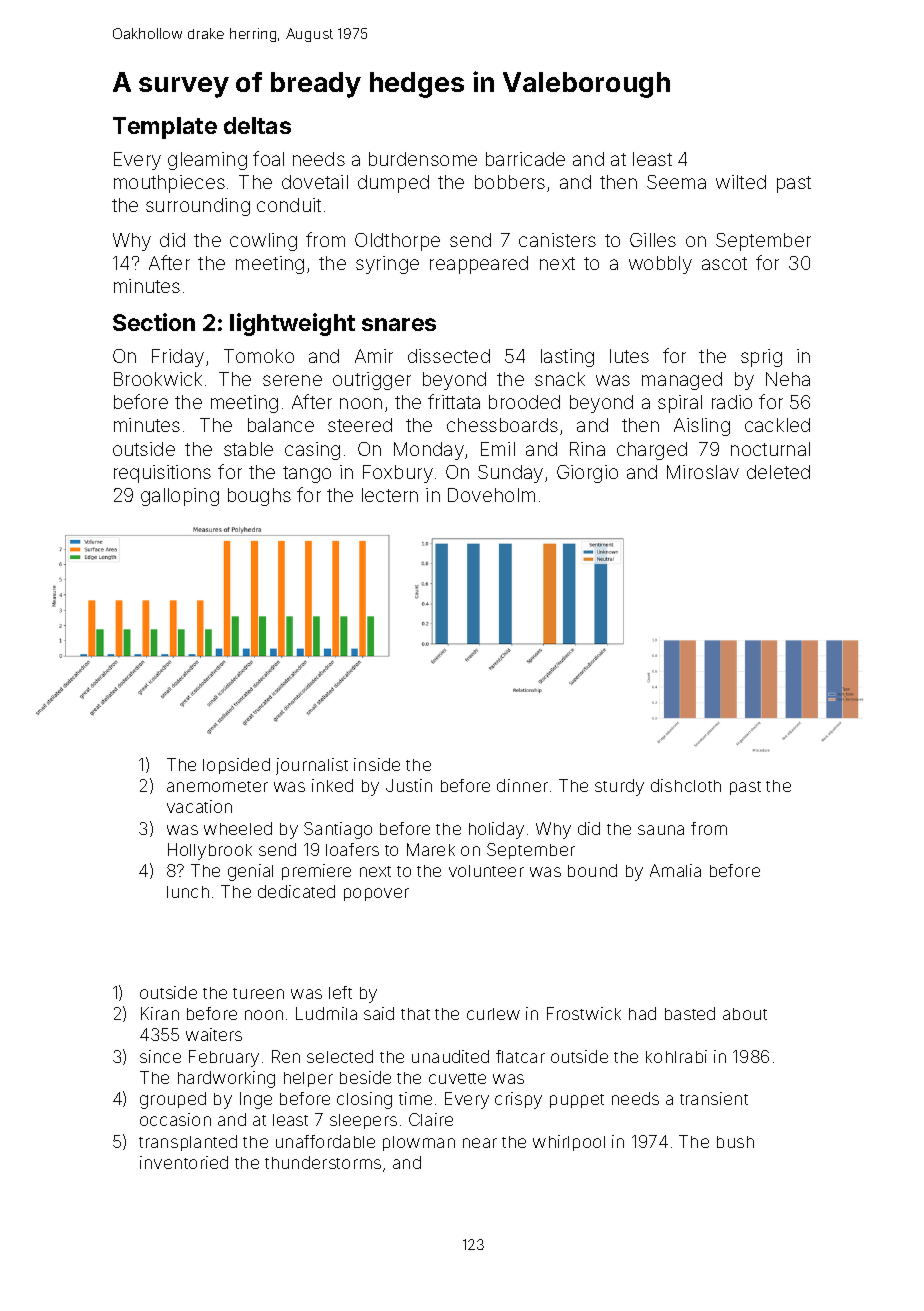 The image size is (924, 1311). What do you see at coordinates (162, 474) in the page?
I see `requisitions` at bounding box center [162, 474].
